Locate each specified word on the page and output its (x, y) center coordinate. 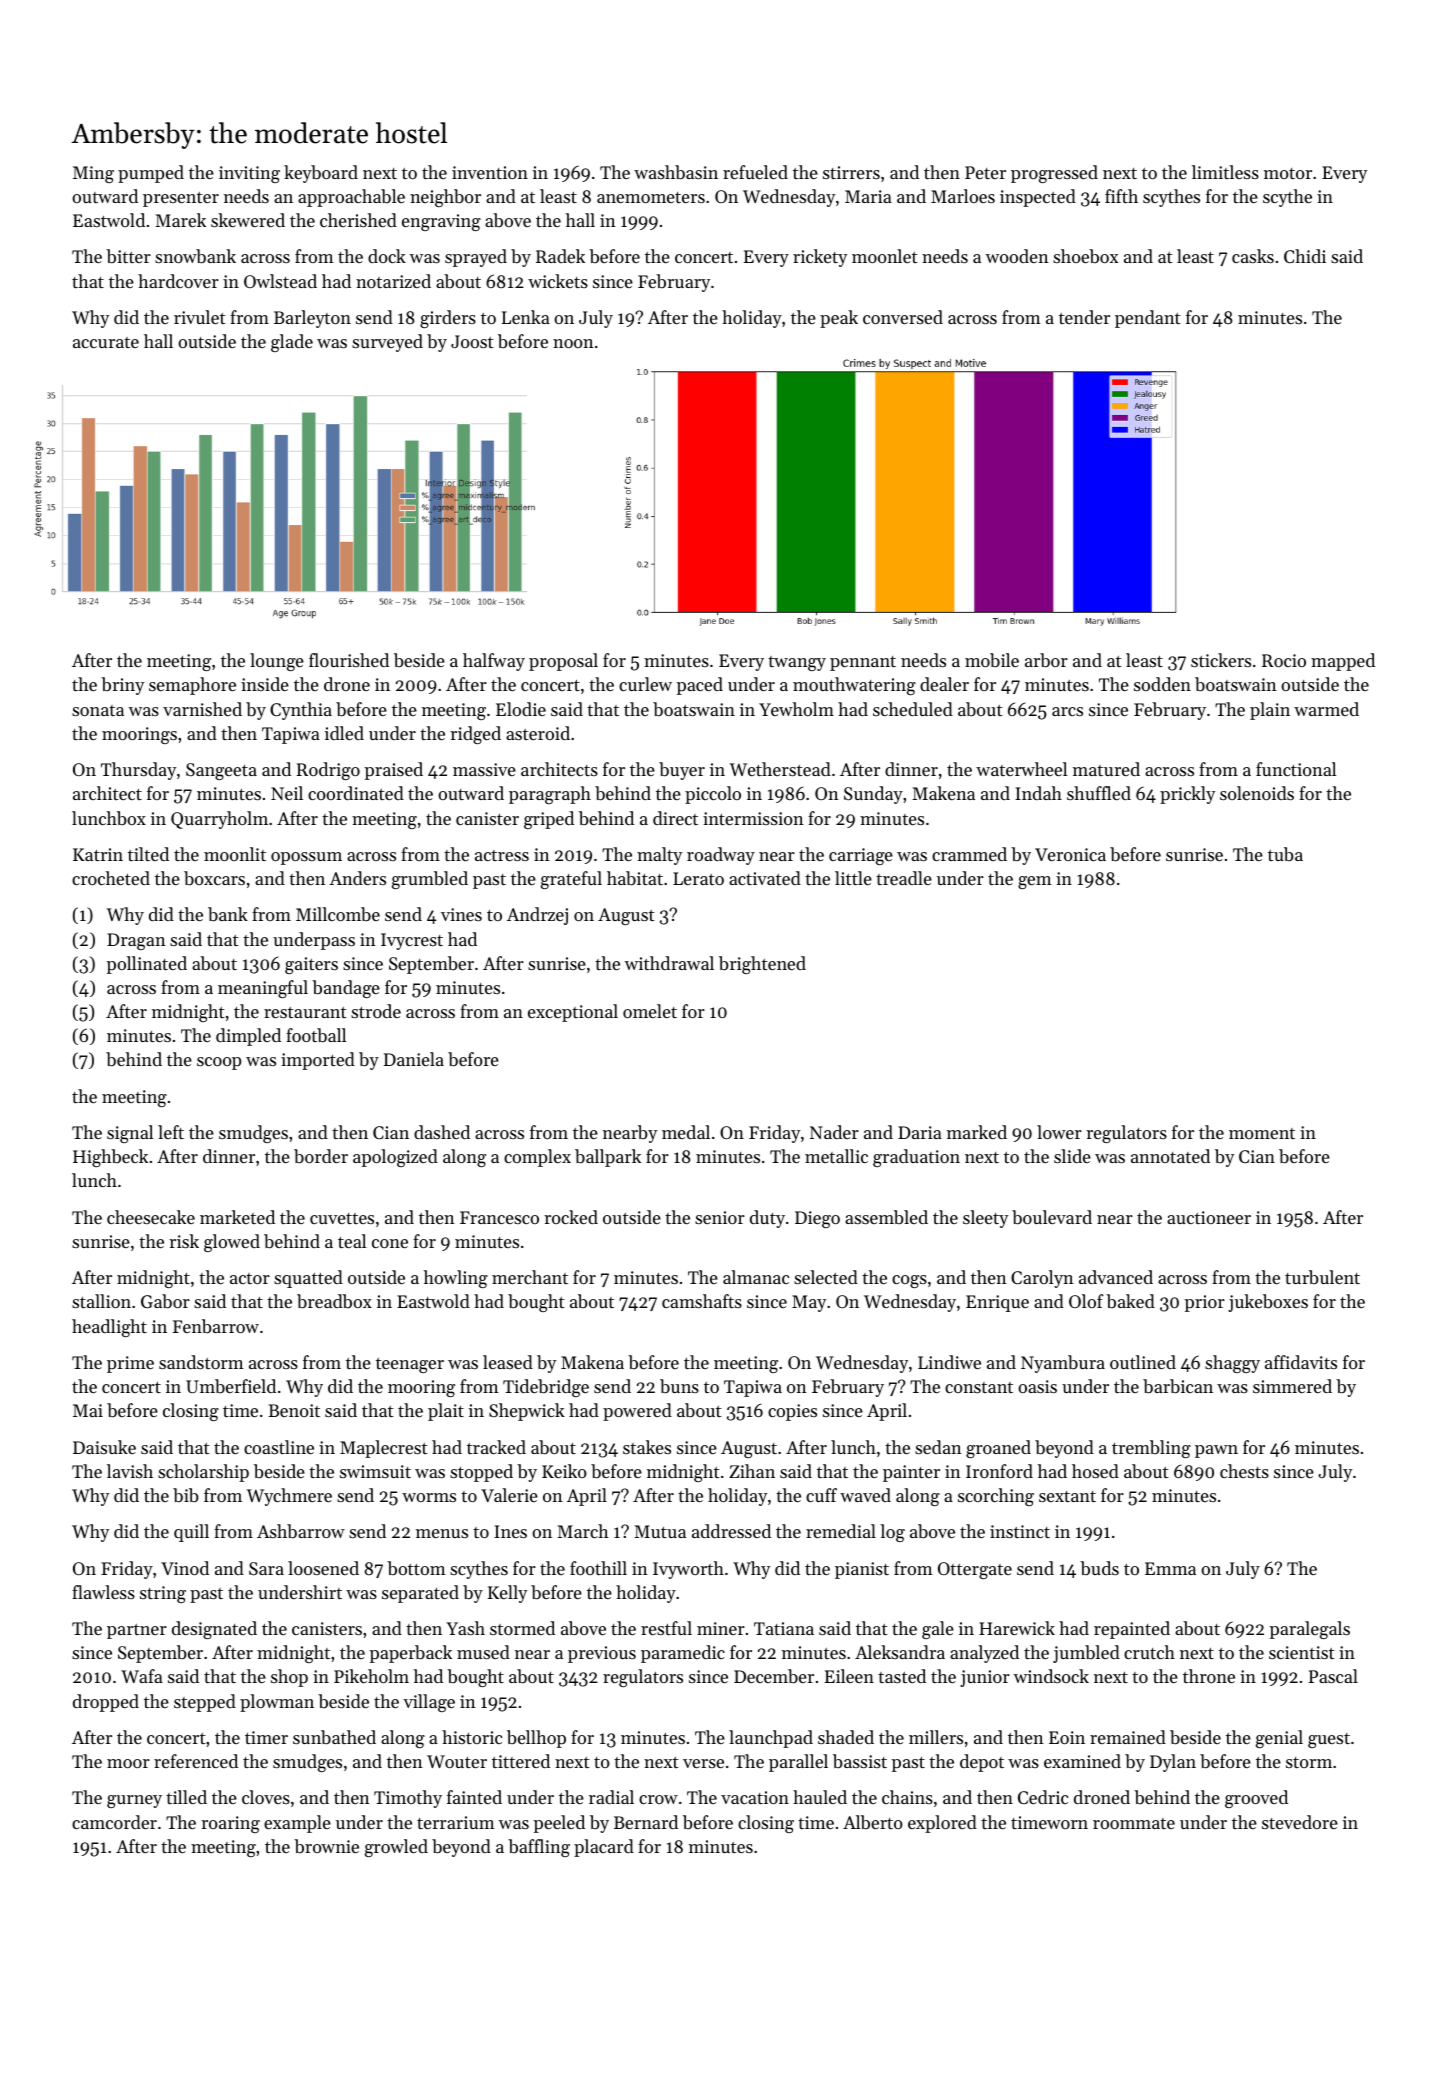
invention (490, 172)
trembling (1151, 1449)
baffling (539, 1848)
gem (1035, 882)
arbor (1046, 660)
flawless (103, 1592)
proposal (563, 662)
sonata (98, 710)
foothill (598, 1568)
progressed (1054, 174)
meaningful (263, 989)
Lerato (698, 878)
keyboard (321, 174)
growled (396, 1848)
